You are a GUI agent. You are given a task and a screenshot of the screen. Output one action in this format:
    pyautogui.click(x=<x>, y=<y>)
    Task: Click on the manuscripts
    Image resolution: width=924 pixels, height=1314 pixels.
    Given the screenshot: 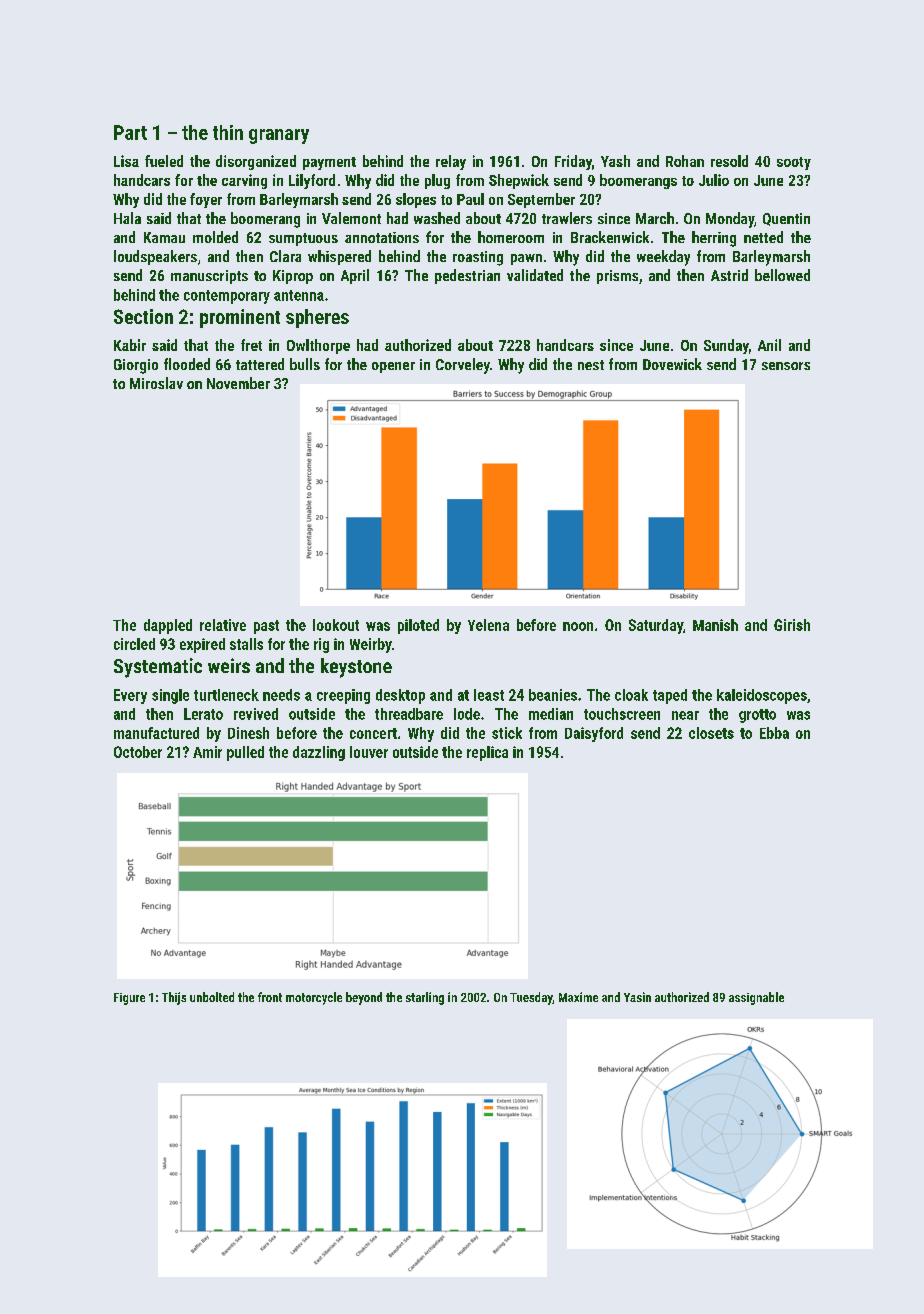 What is the action you would take?
    pyautogui.click(x=209, y=277)
